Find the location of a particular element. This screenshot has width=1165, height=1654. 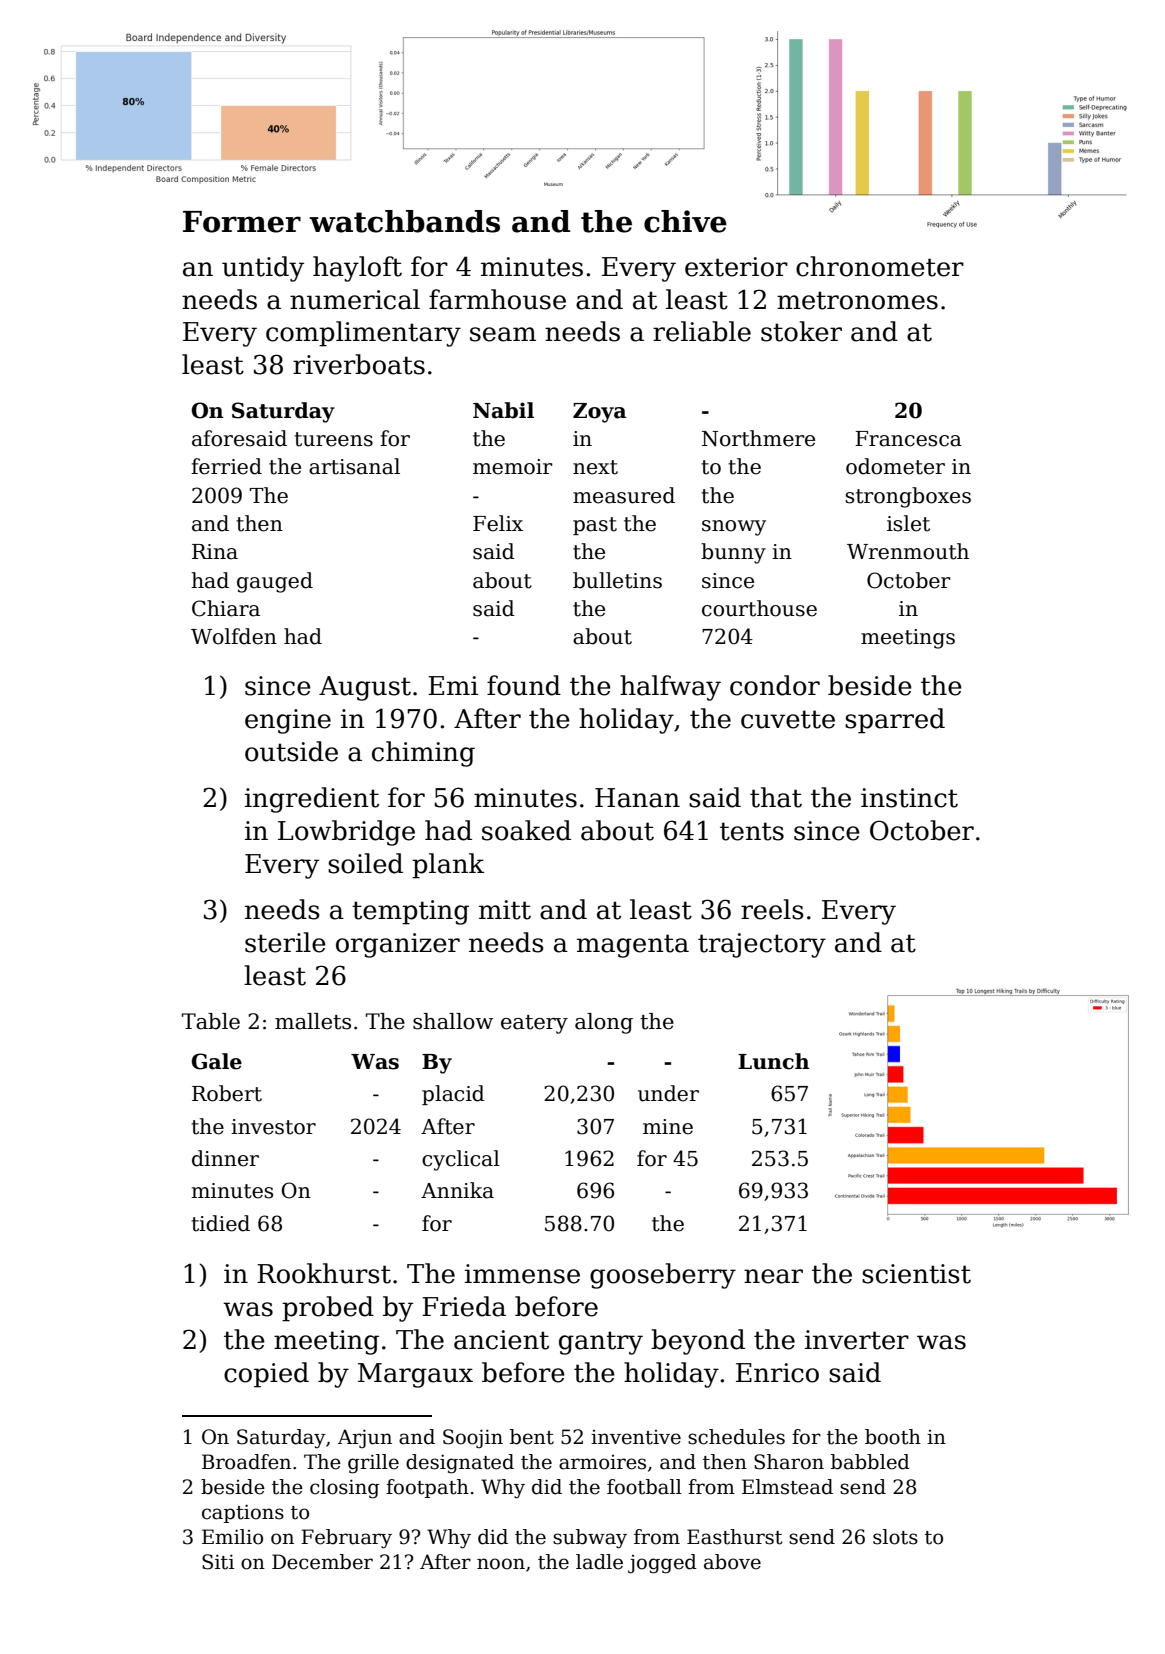

chronometer is located at coordinates (880, 266).
